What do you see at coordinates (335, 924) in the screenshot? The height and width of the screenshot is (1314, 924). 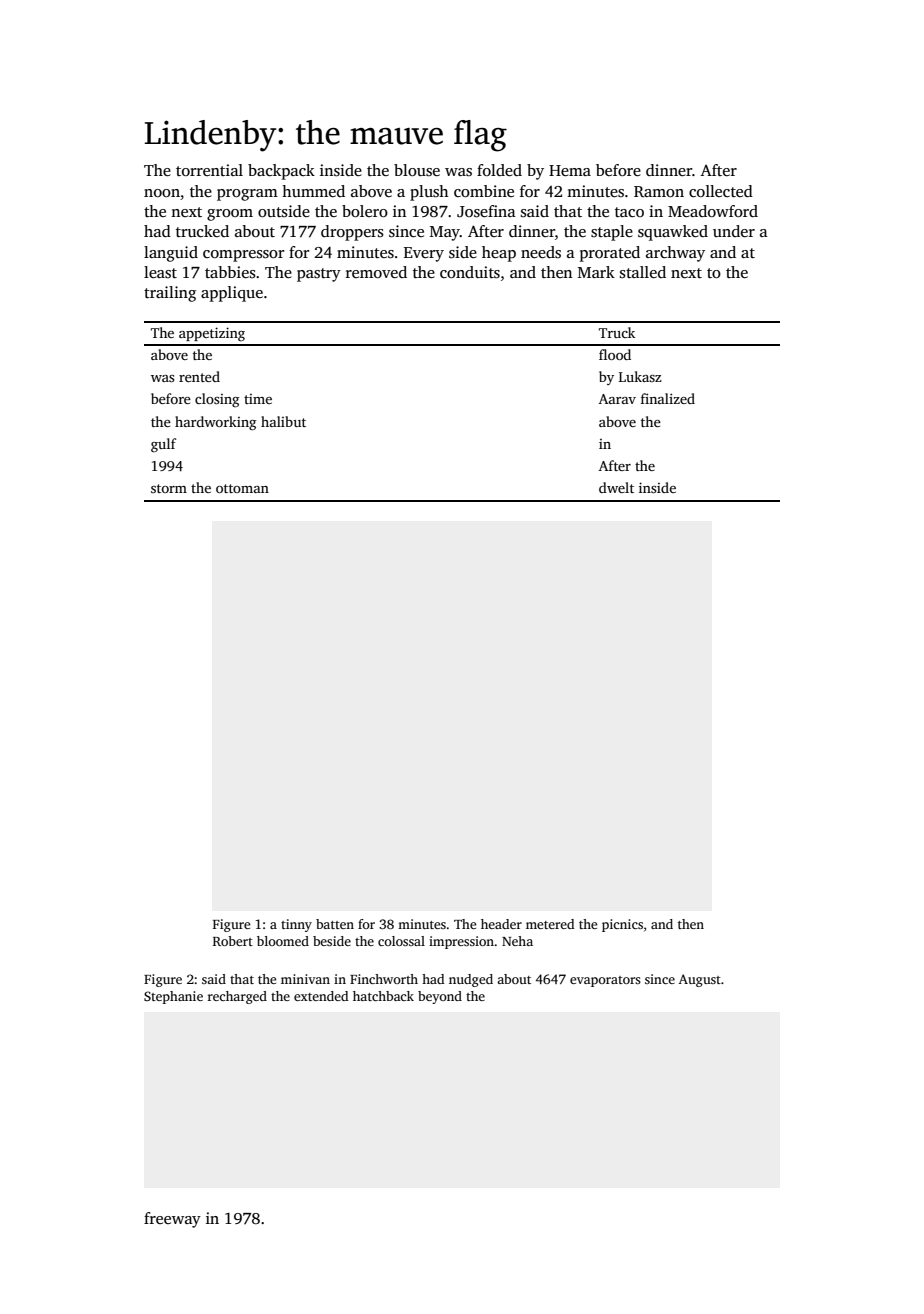 I see `batten` at bounding box center [335, 924].
